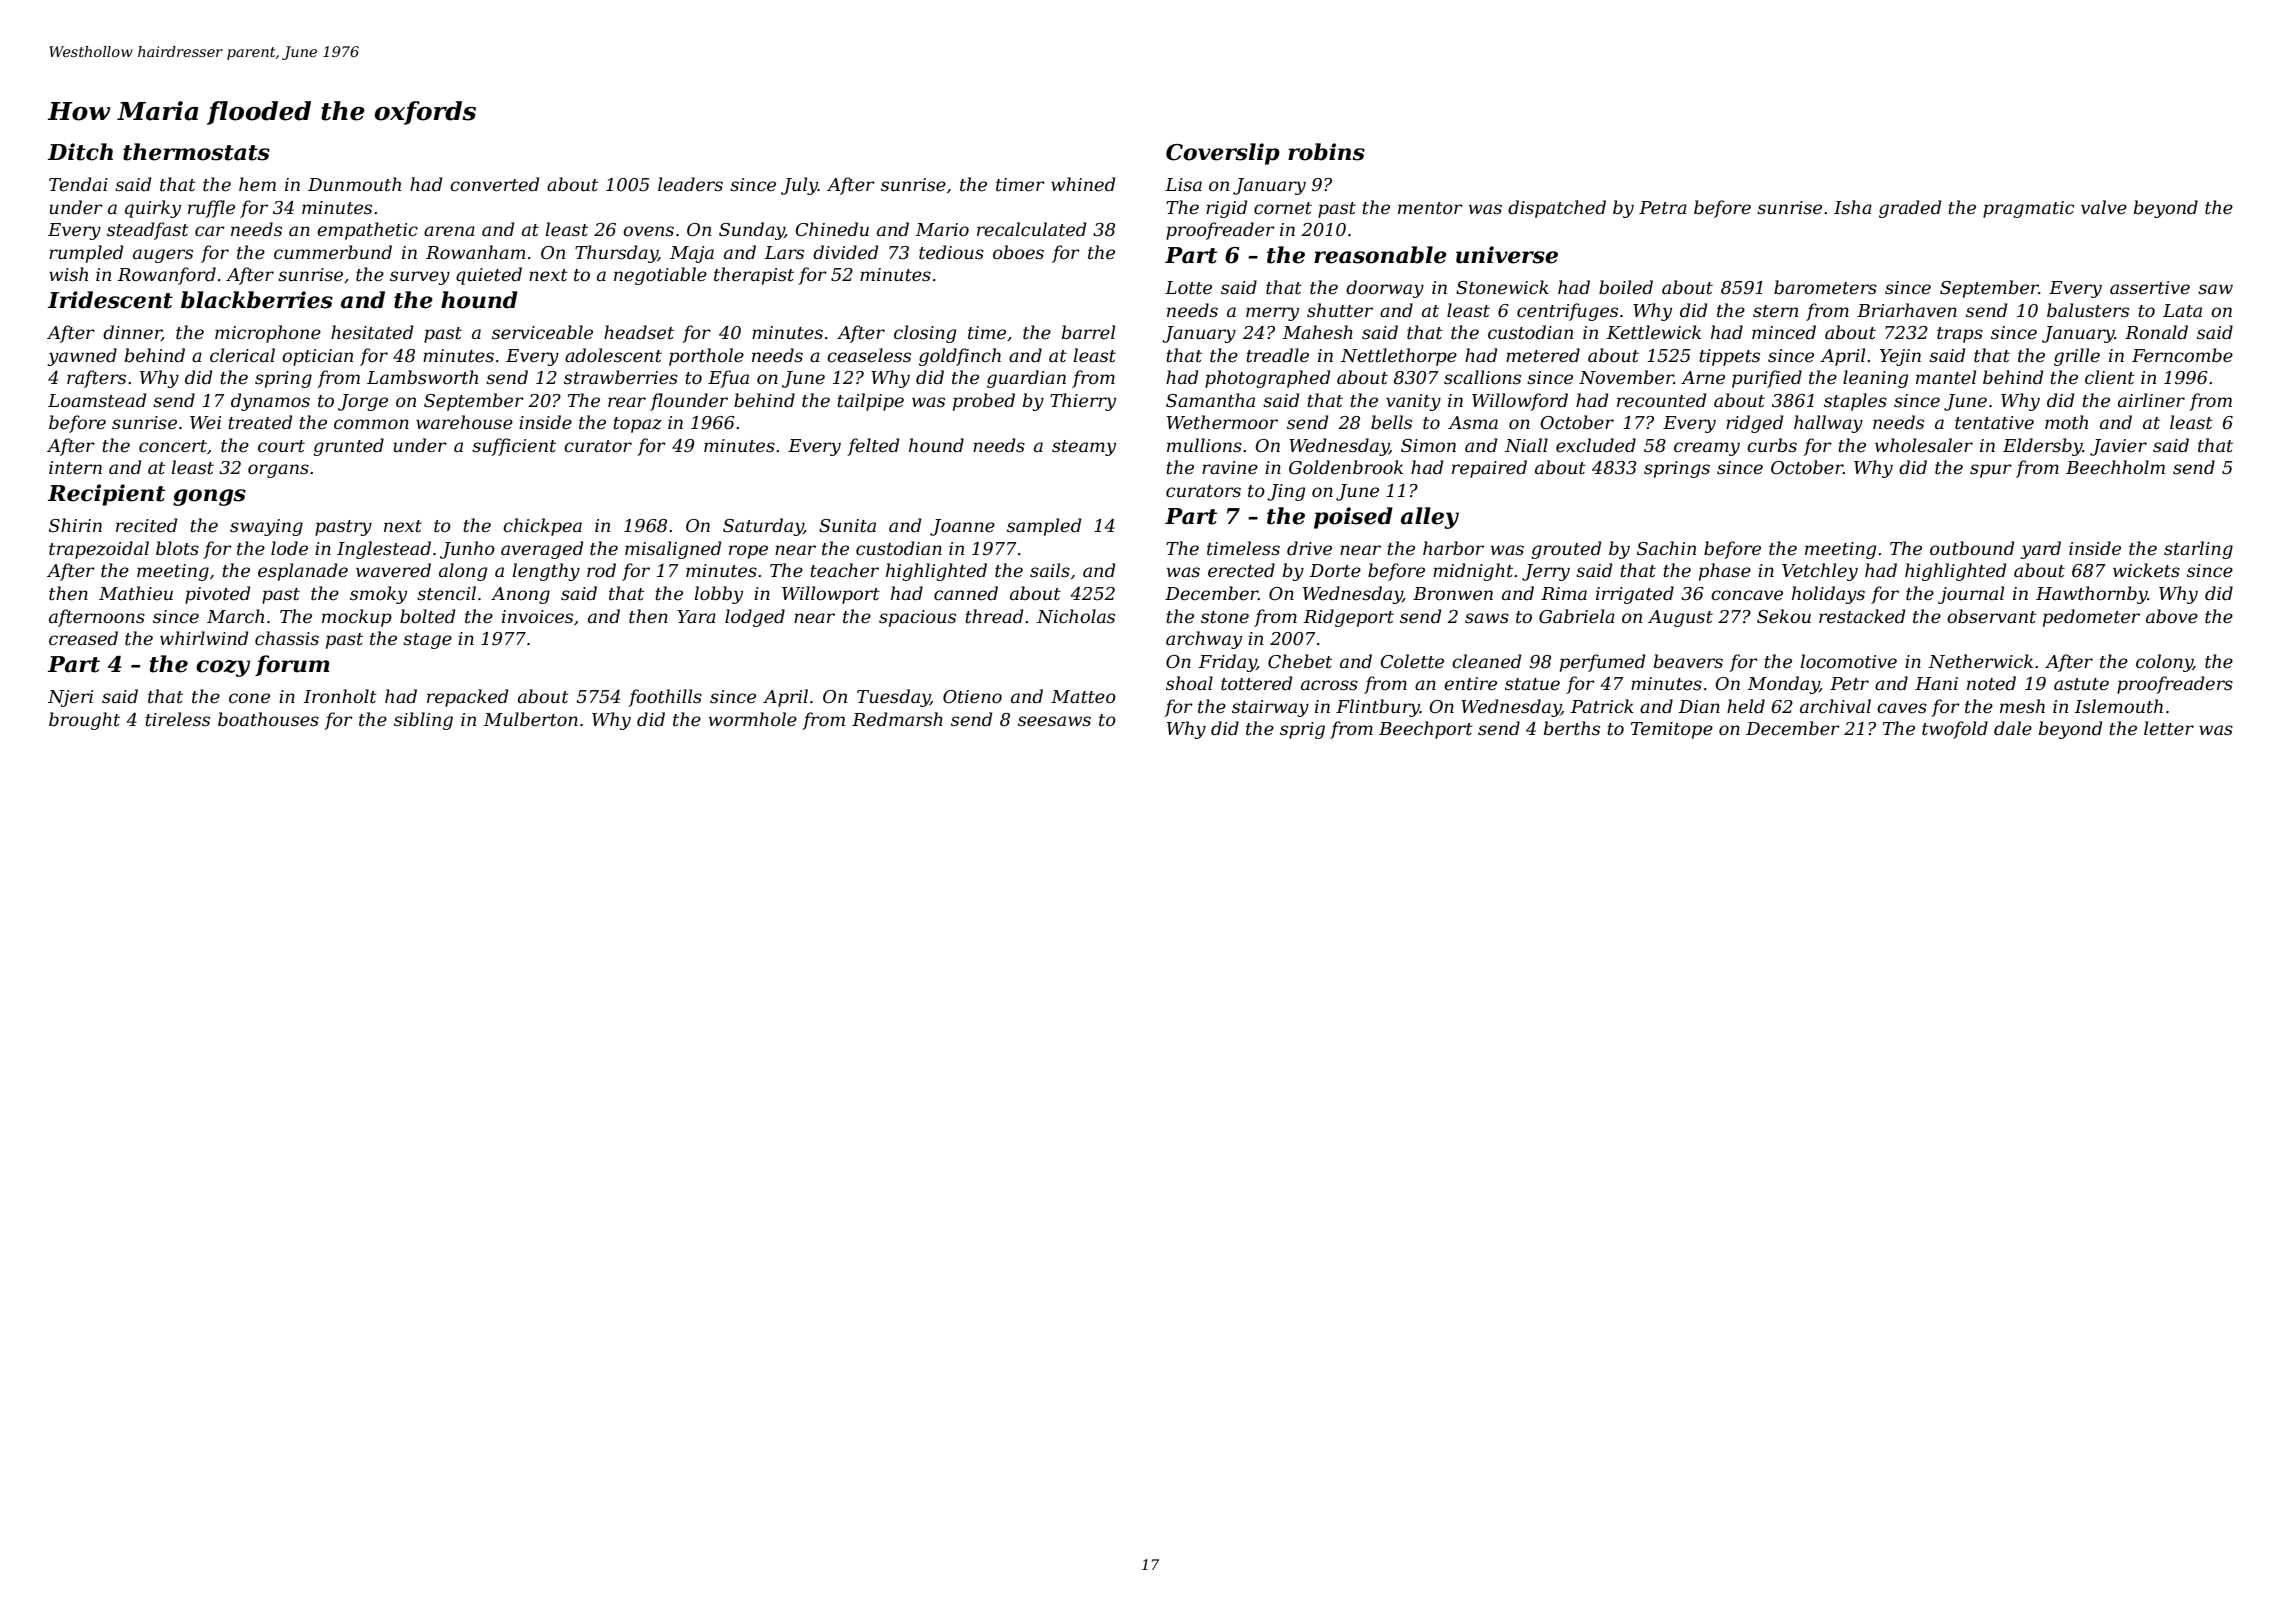 Image resolution: width=2282 pixels, height=1614 pixels. I want to click on pragmatic, so click(2028, 209).
